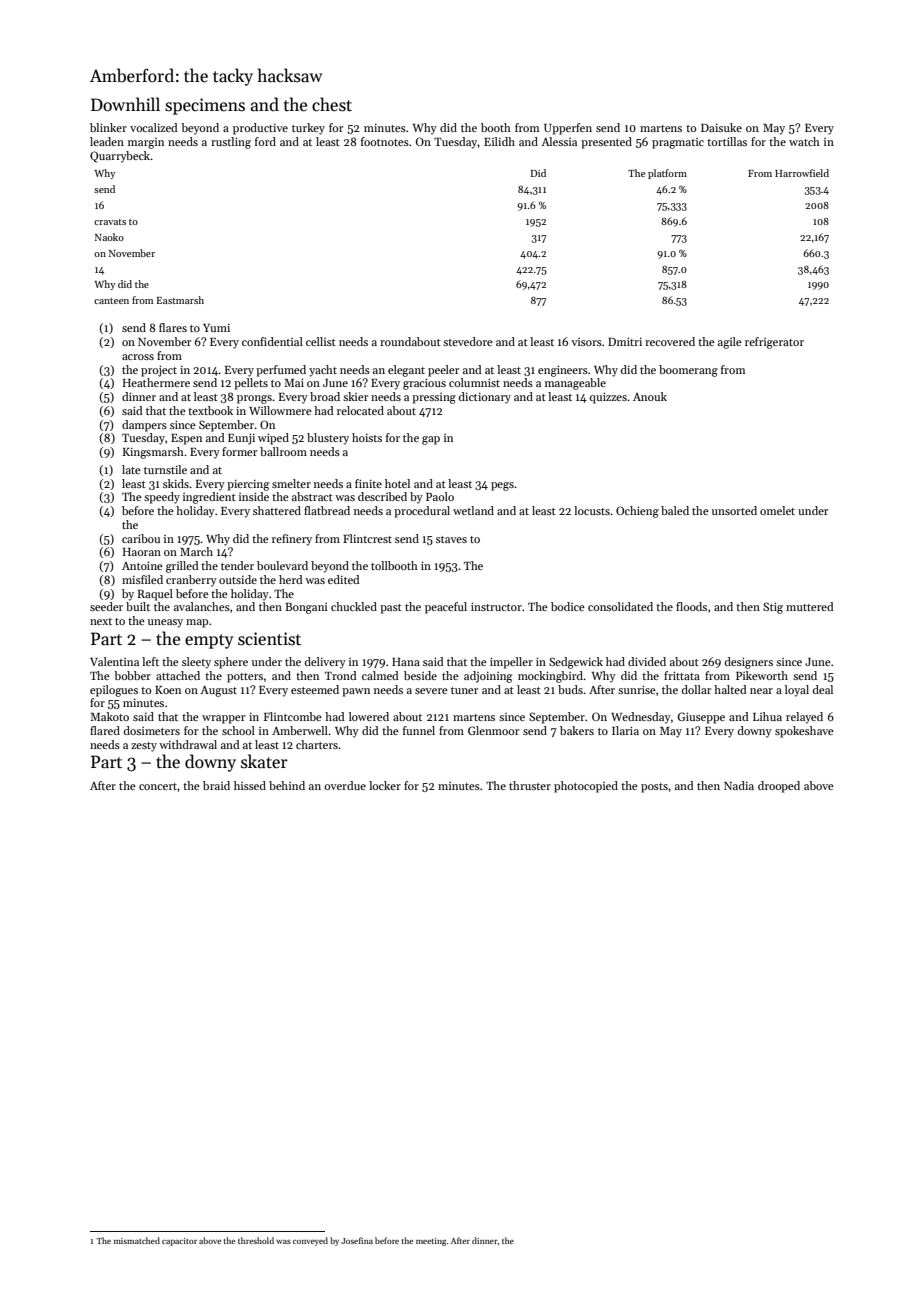 The width and height of the page is (924, 1308). Describe the element at coordinates (137, 1240) in the page. I see `mismatched` at that location.
